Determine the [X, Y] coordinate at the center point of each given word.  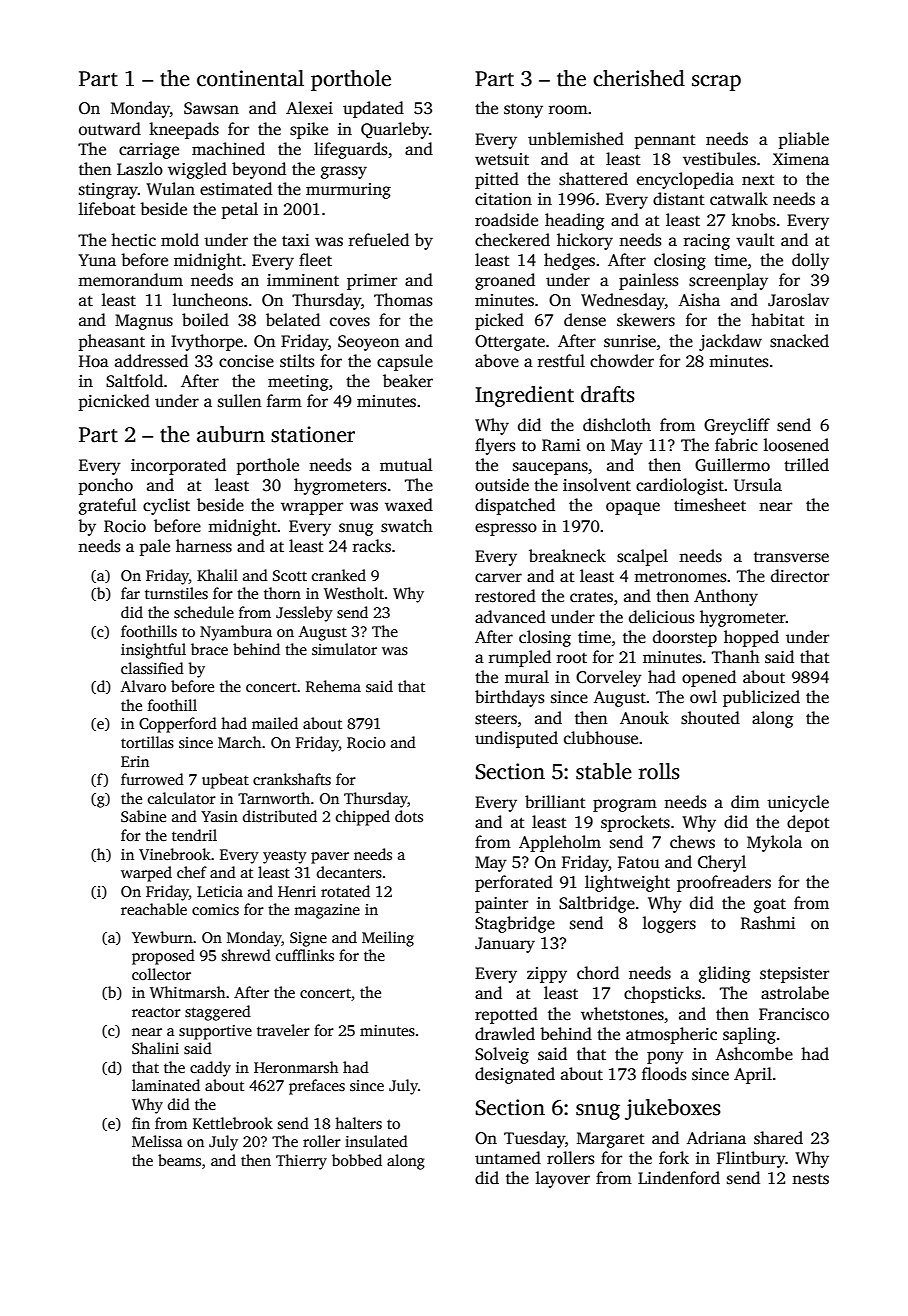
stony [523, 111]
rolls [659, 771]
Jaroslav [798, 300]
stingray [108, 191]
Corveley [609, 678]
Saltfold [134, 381]
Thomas [403, 300]
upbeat [225, 781]
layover [563, 1179]
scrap [716, 83]
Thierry [301, 1162]
